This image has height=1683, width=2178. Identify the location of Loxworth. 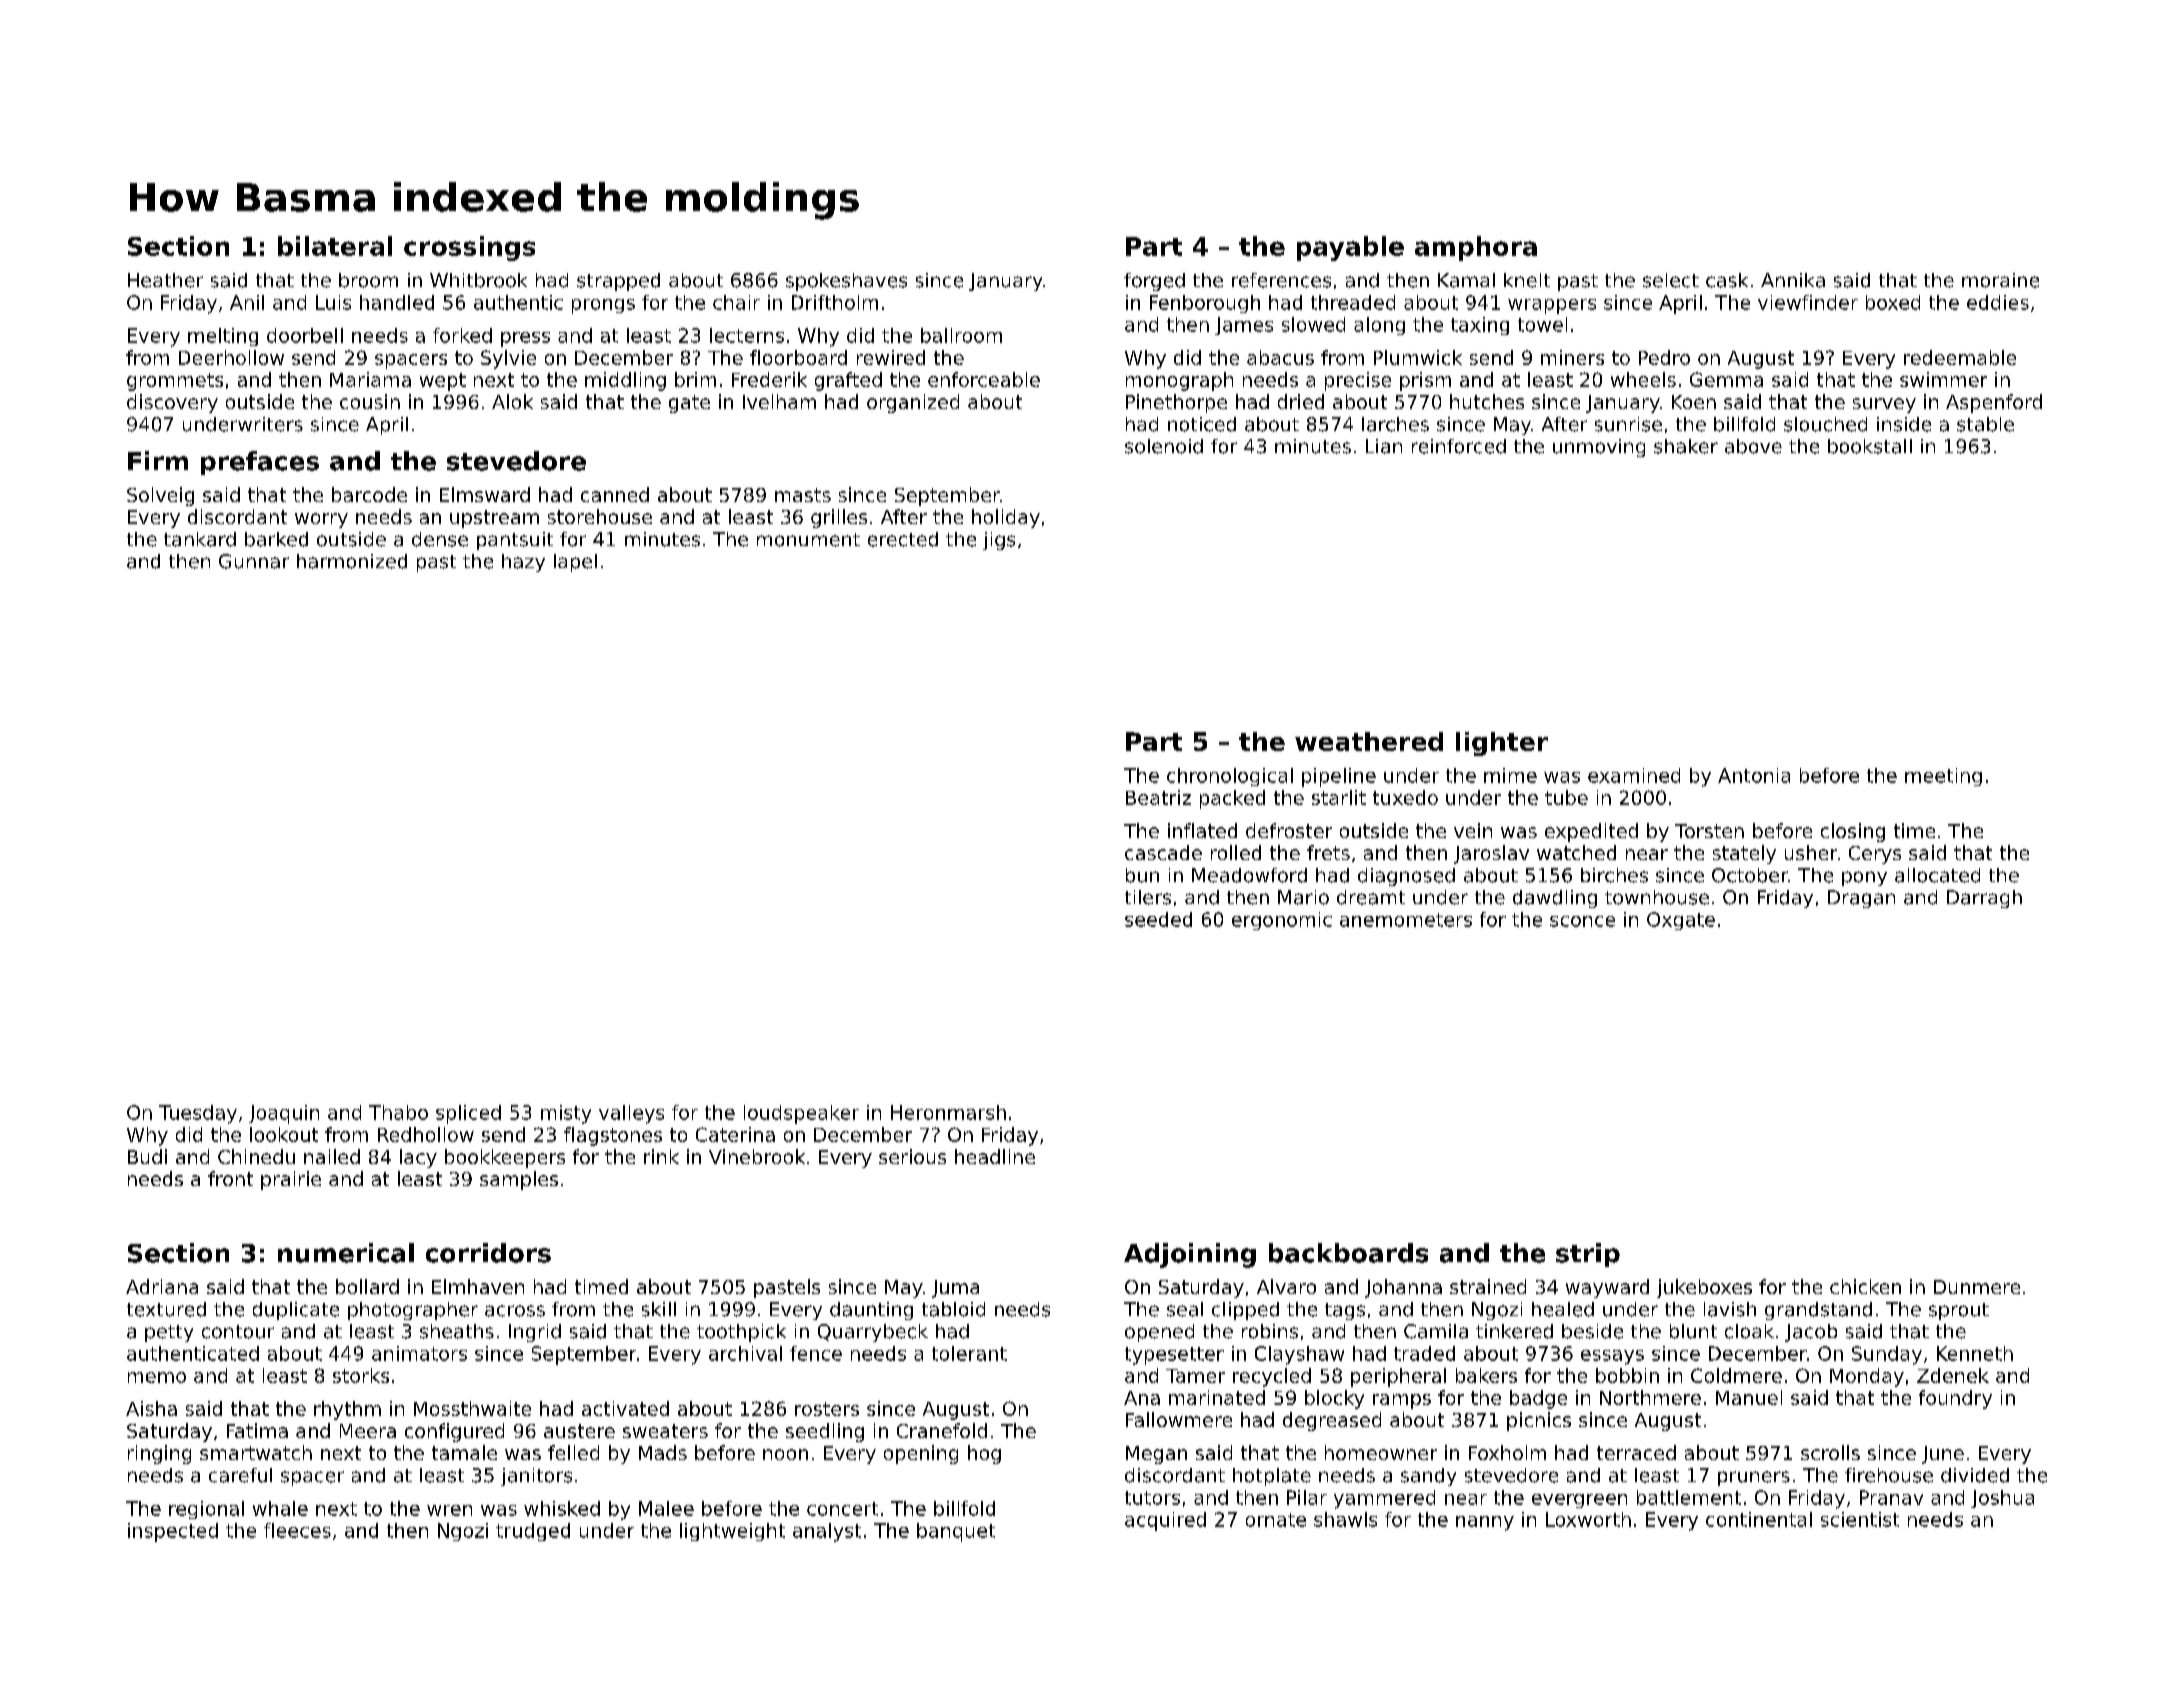
(1588, 1519).
